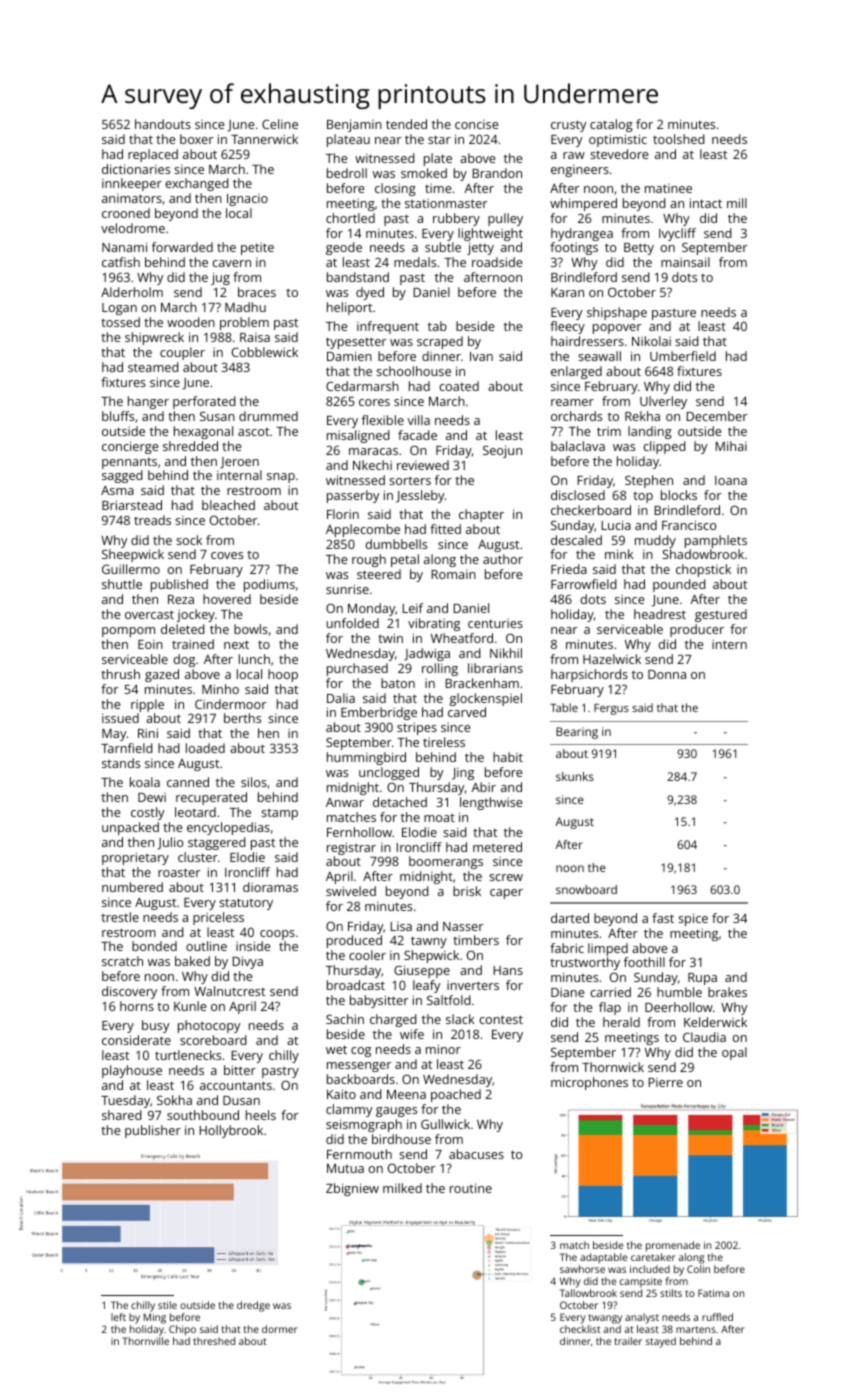 This image has height=1400, width=849. Describe the element at coordinates (668, 188) in the image. I see `matinee` at that location.
